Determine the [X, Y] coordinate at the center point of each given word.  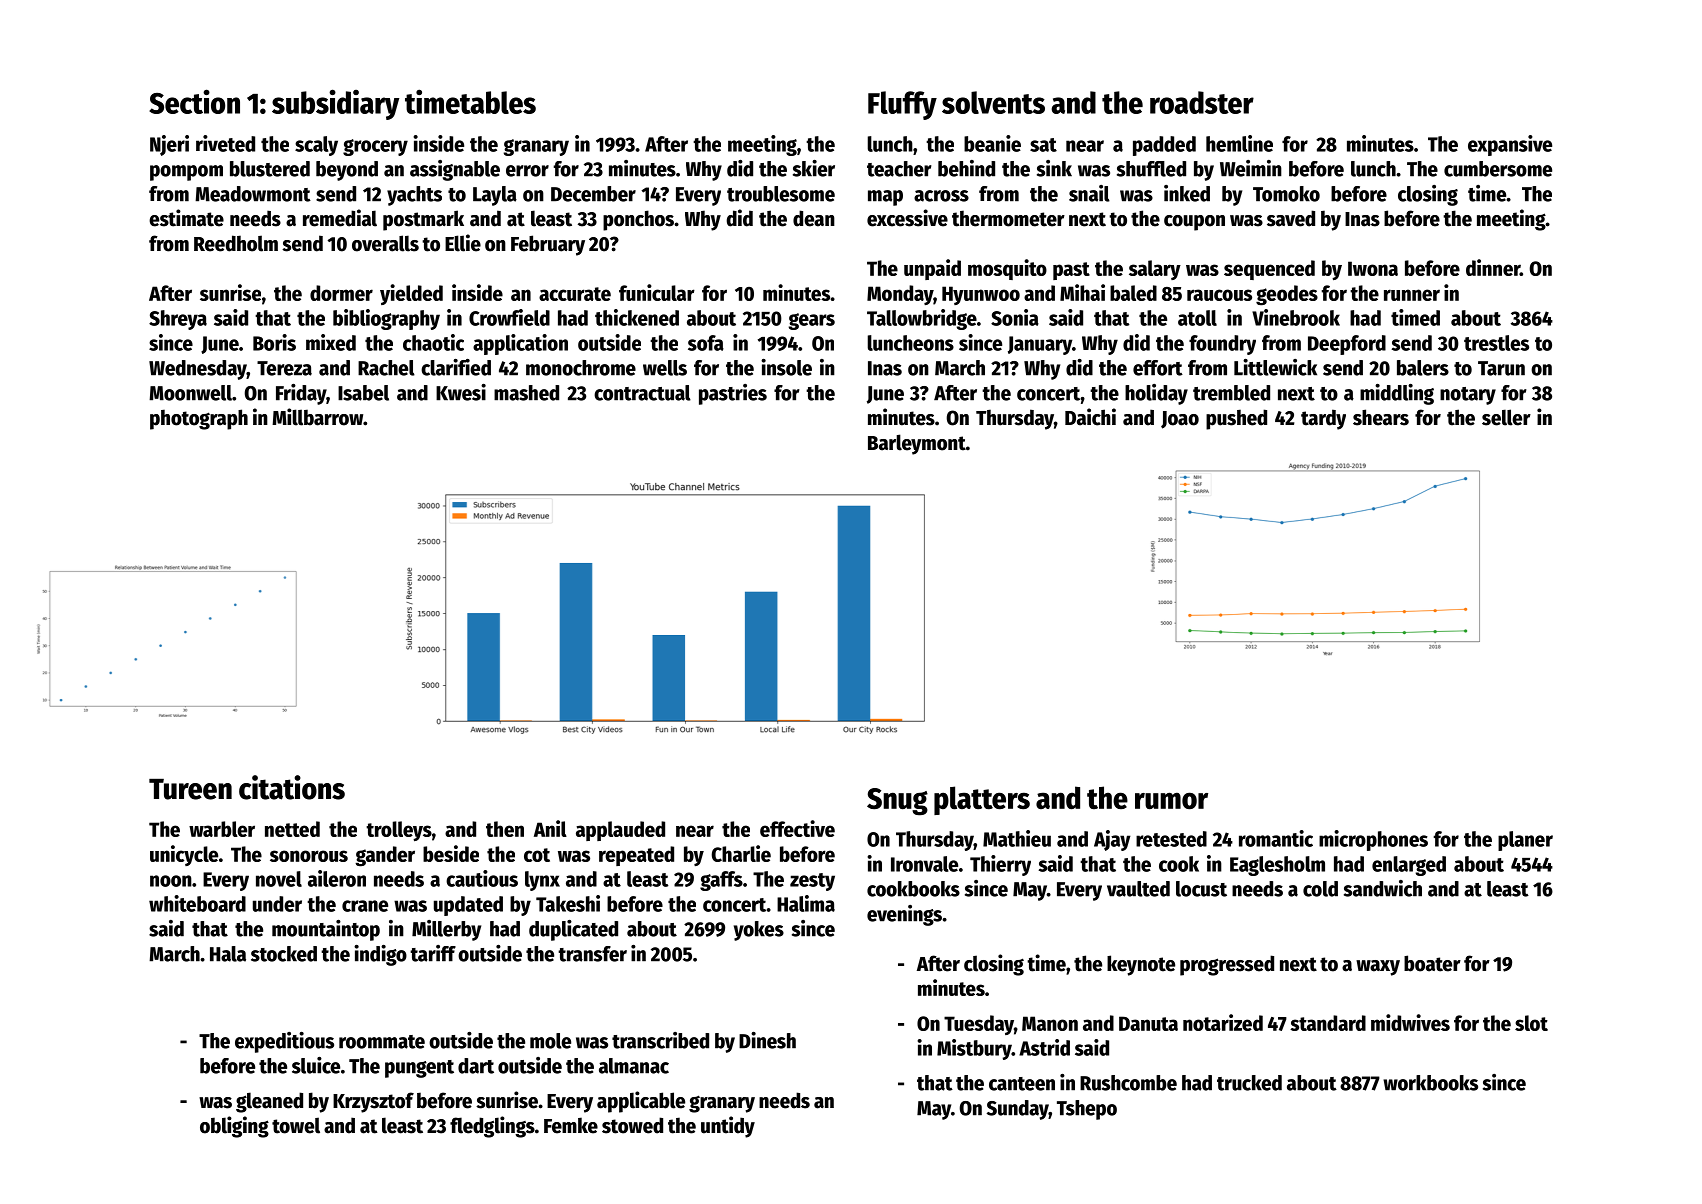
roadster [1202, 102]
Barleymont [917, 444]
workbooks [1430, 1083]
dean [814, 218]
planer [1525, 841]
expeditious [284, 1042]
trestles [1496, 343]
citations [292, 787]
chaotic [433, 342]
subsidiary [335, 104]
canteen [1022, 1084]
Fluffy [902, 105]
